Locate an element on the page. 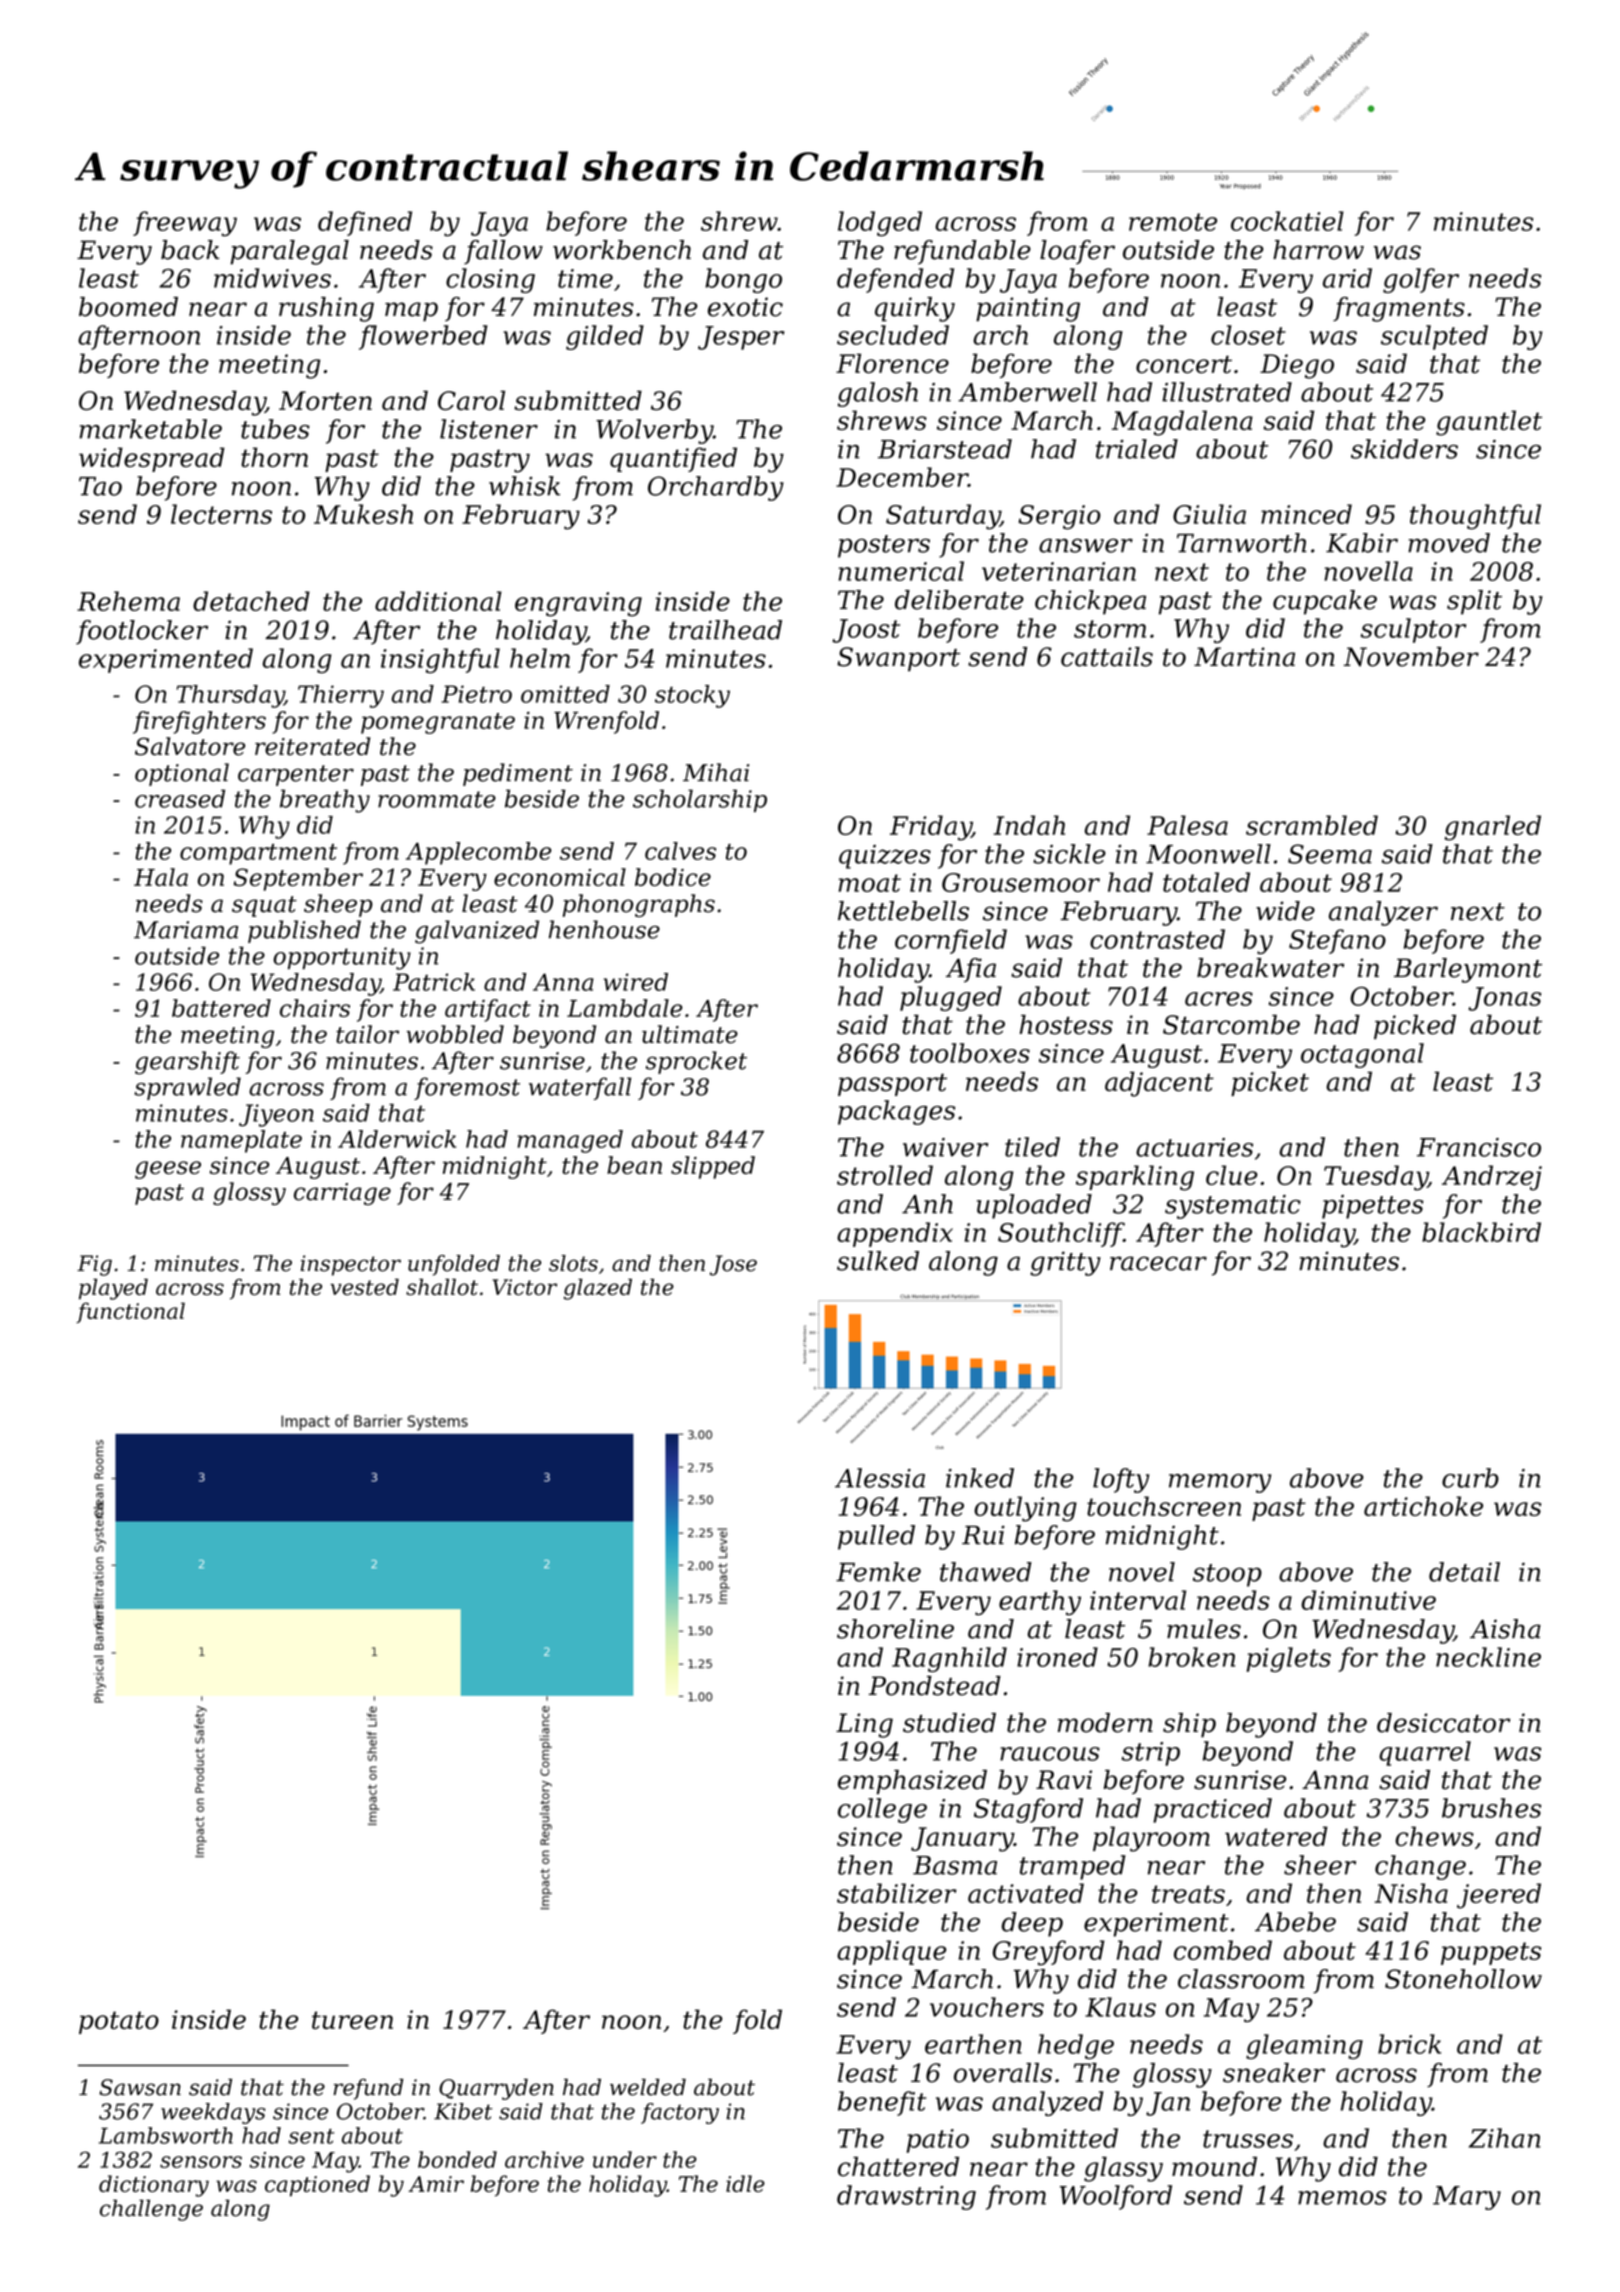  shallot is located at coordinates (442, 1286).
